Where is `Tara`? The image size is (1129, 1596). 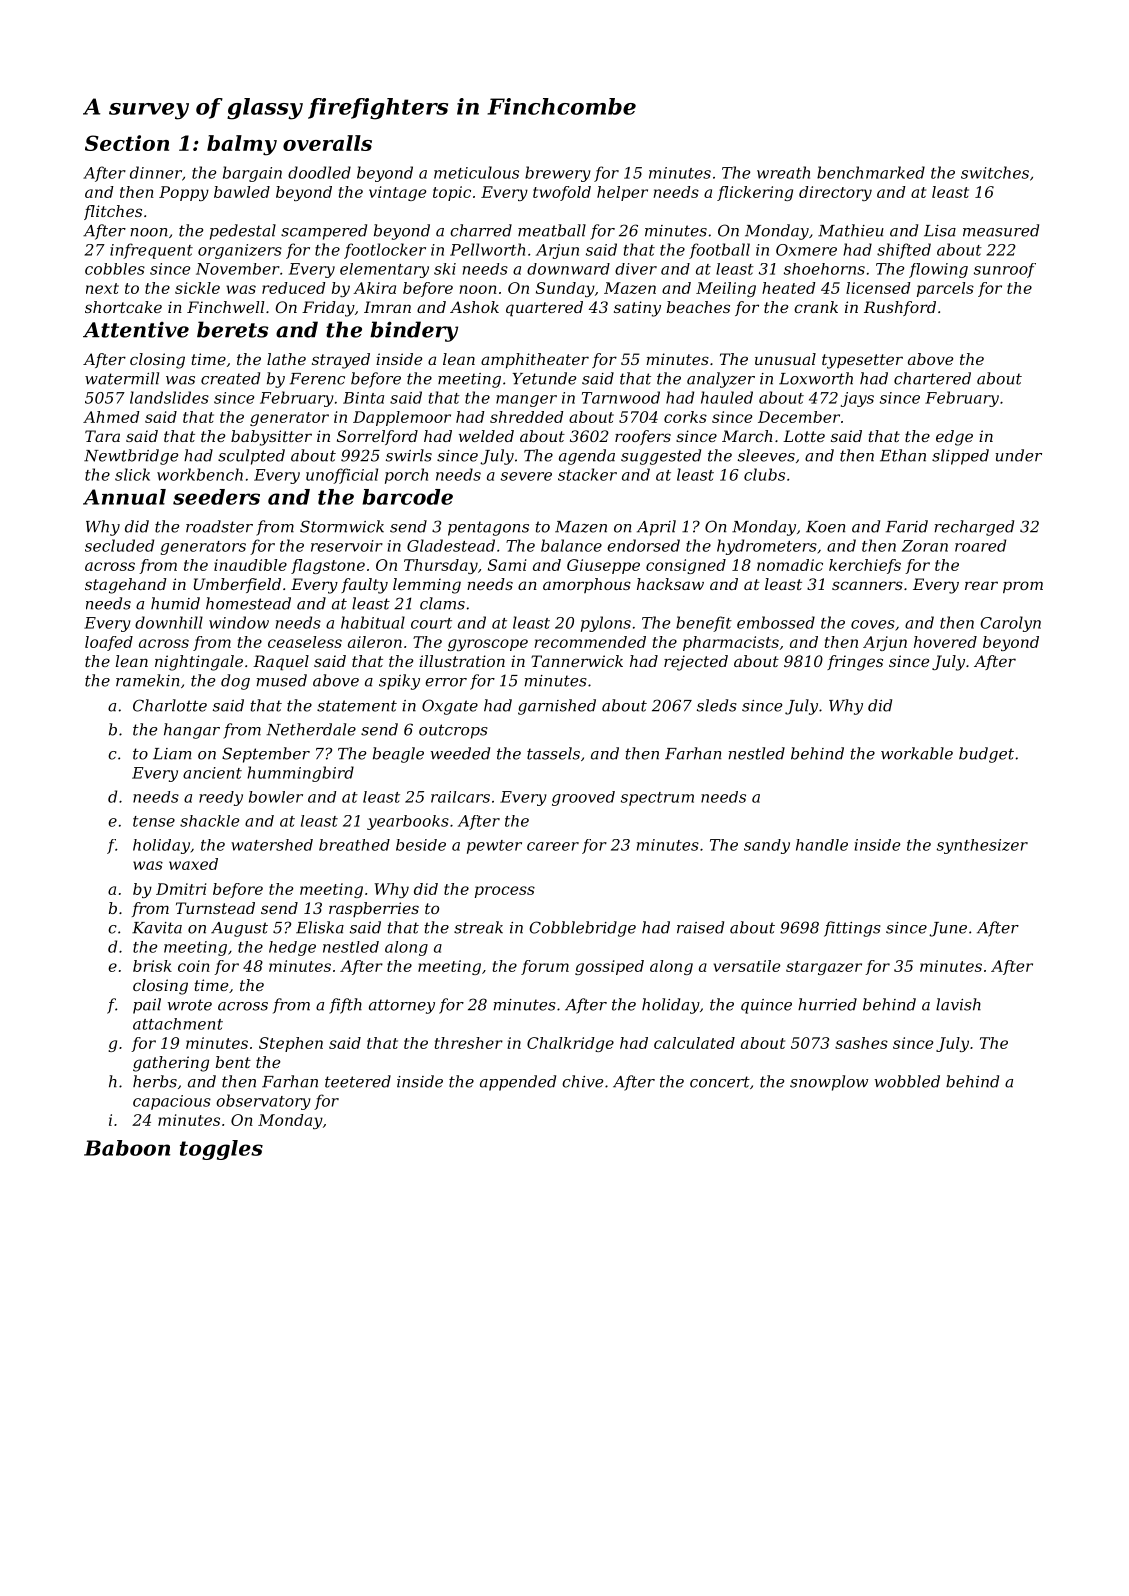
Tara is located at coordinates (102, 436).
